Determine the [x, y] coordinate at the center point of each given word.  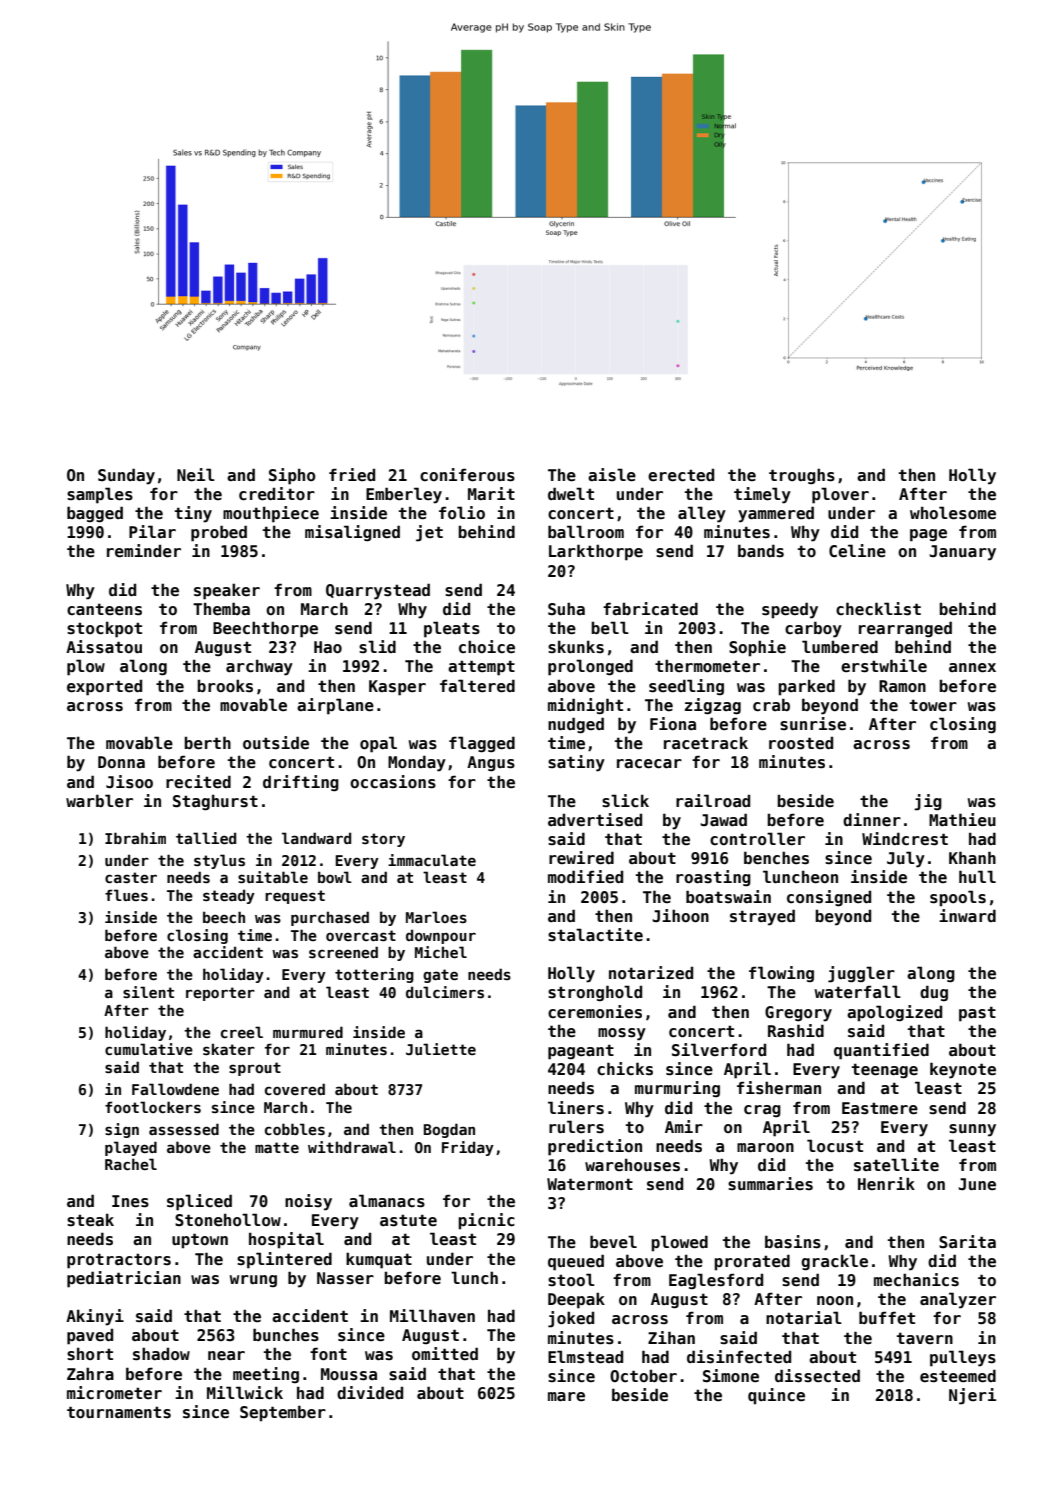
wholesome [953, 513]
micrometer [114, 1392]
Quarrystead [378, 591]
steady [229, 896]
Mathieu [962, 820]
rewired [581, 858]
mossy [622, 1034]
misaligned [352, 533]
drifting [301, 783]
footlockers [153, 1107]
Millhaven [432, 1315]
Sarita [967, 1241]
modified [585, 876]
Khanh [972, 857]
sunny [972, 1130]
